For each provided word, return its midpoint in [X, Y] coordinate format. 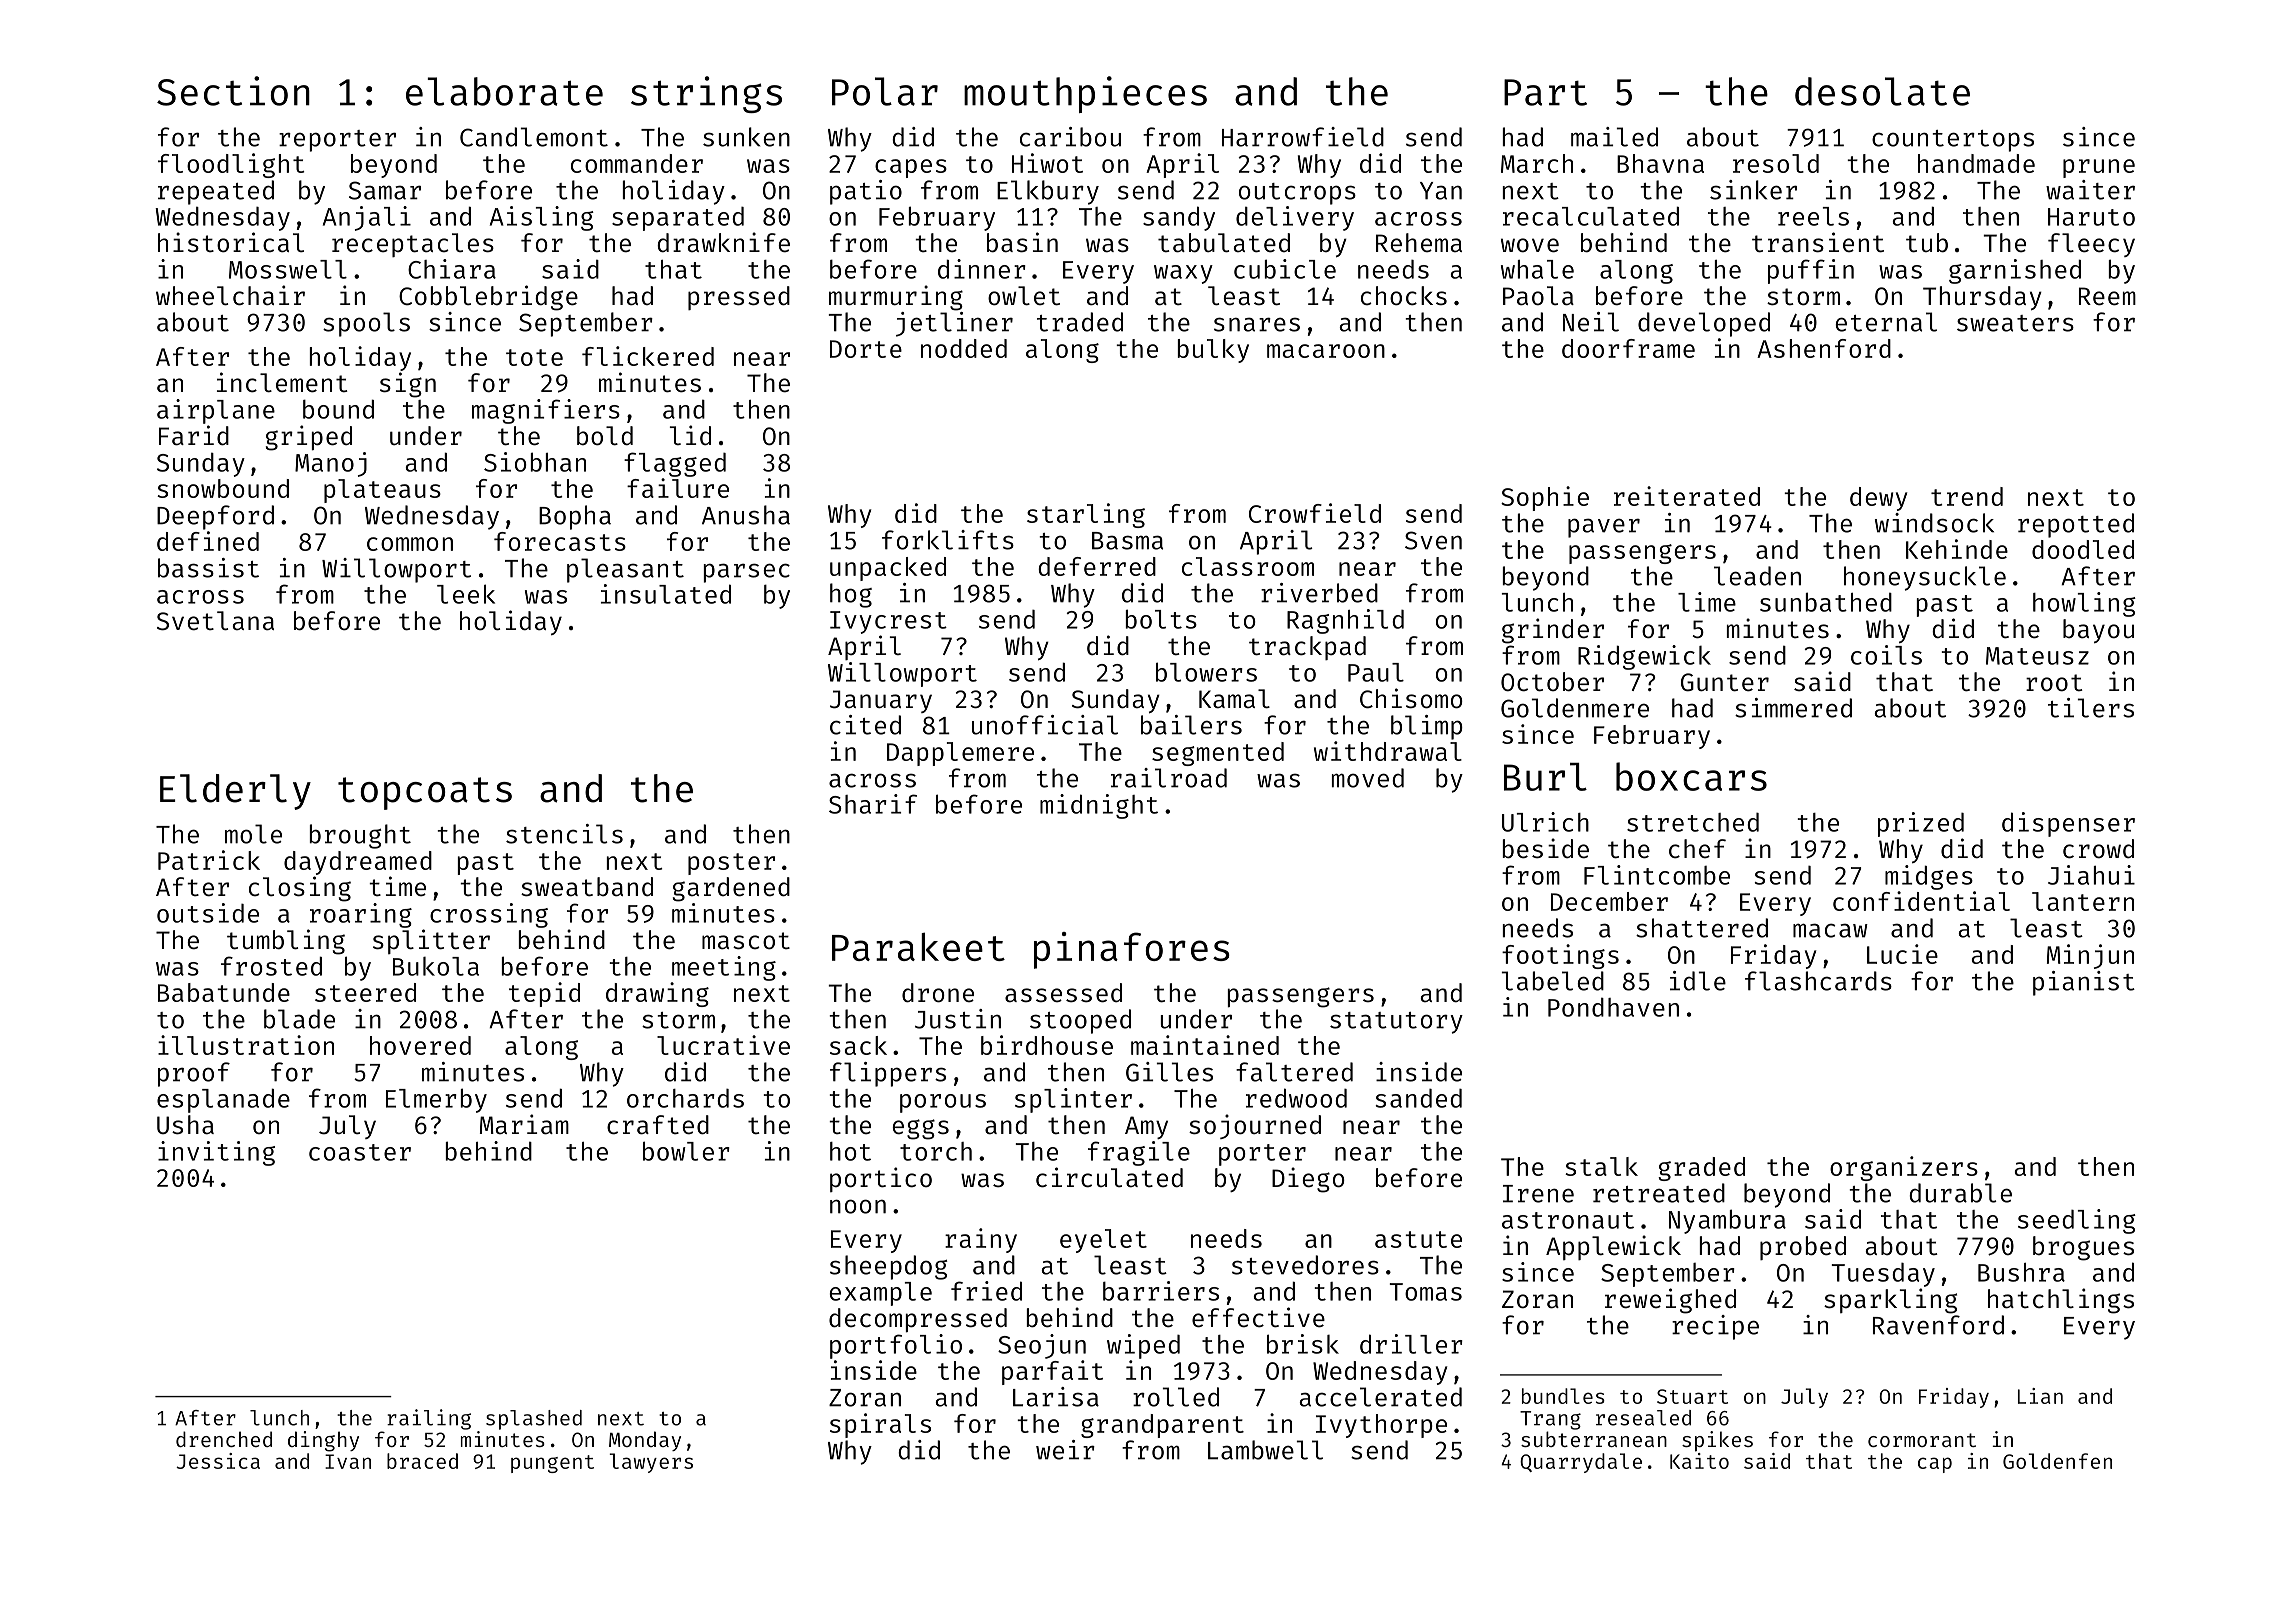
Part [1545, 92]
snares [1257, 324]
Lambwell [1265, 1450]
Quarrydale [1581, 1463]
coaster [360, 1152]
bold [605, 436]
